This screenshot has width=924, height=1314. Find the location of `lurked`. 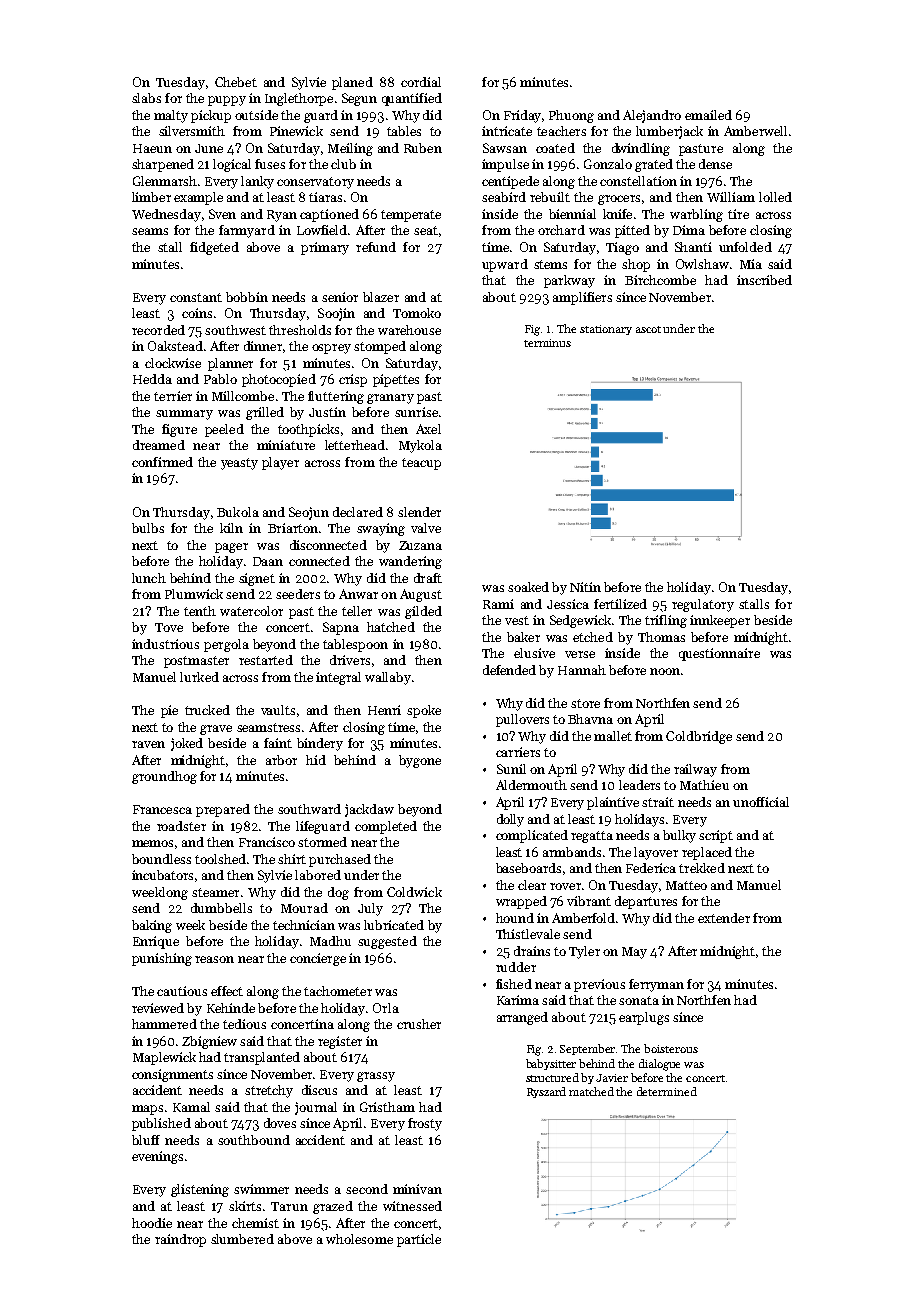

lurked is located at coordinates (199, 677).
